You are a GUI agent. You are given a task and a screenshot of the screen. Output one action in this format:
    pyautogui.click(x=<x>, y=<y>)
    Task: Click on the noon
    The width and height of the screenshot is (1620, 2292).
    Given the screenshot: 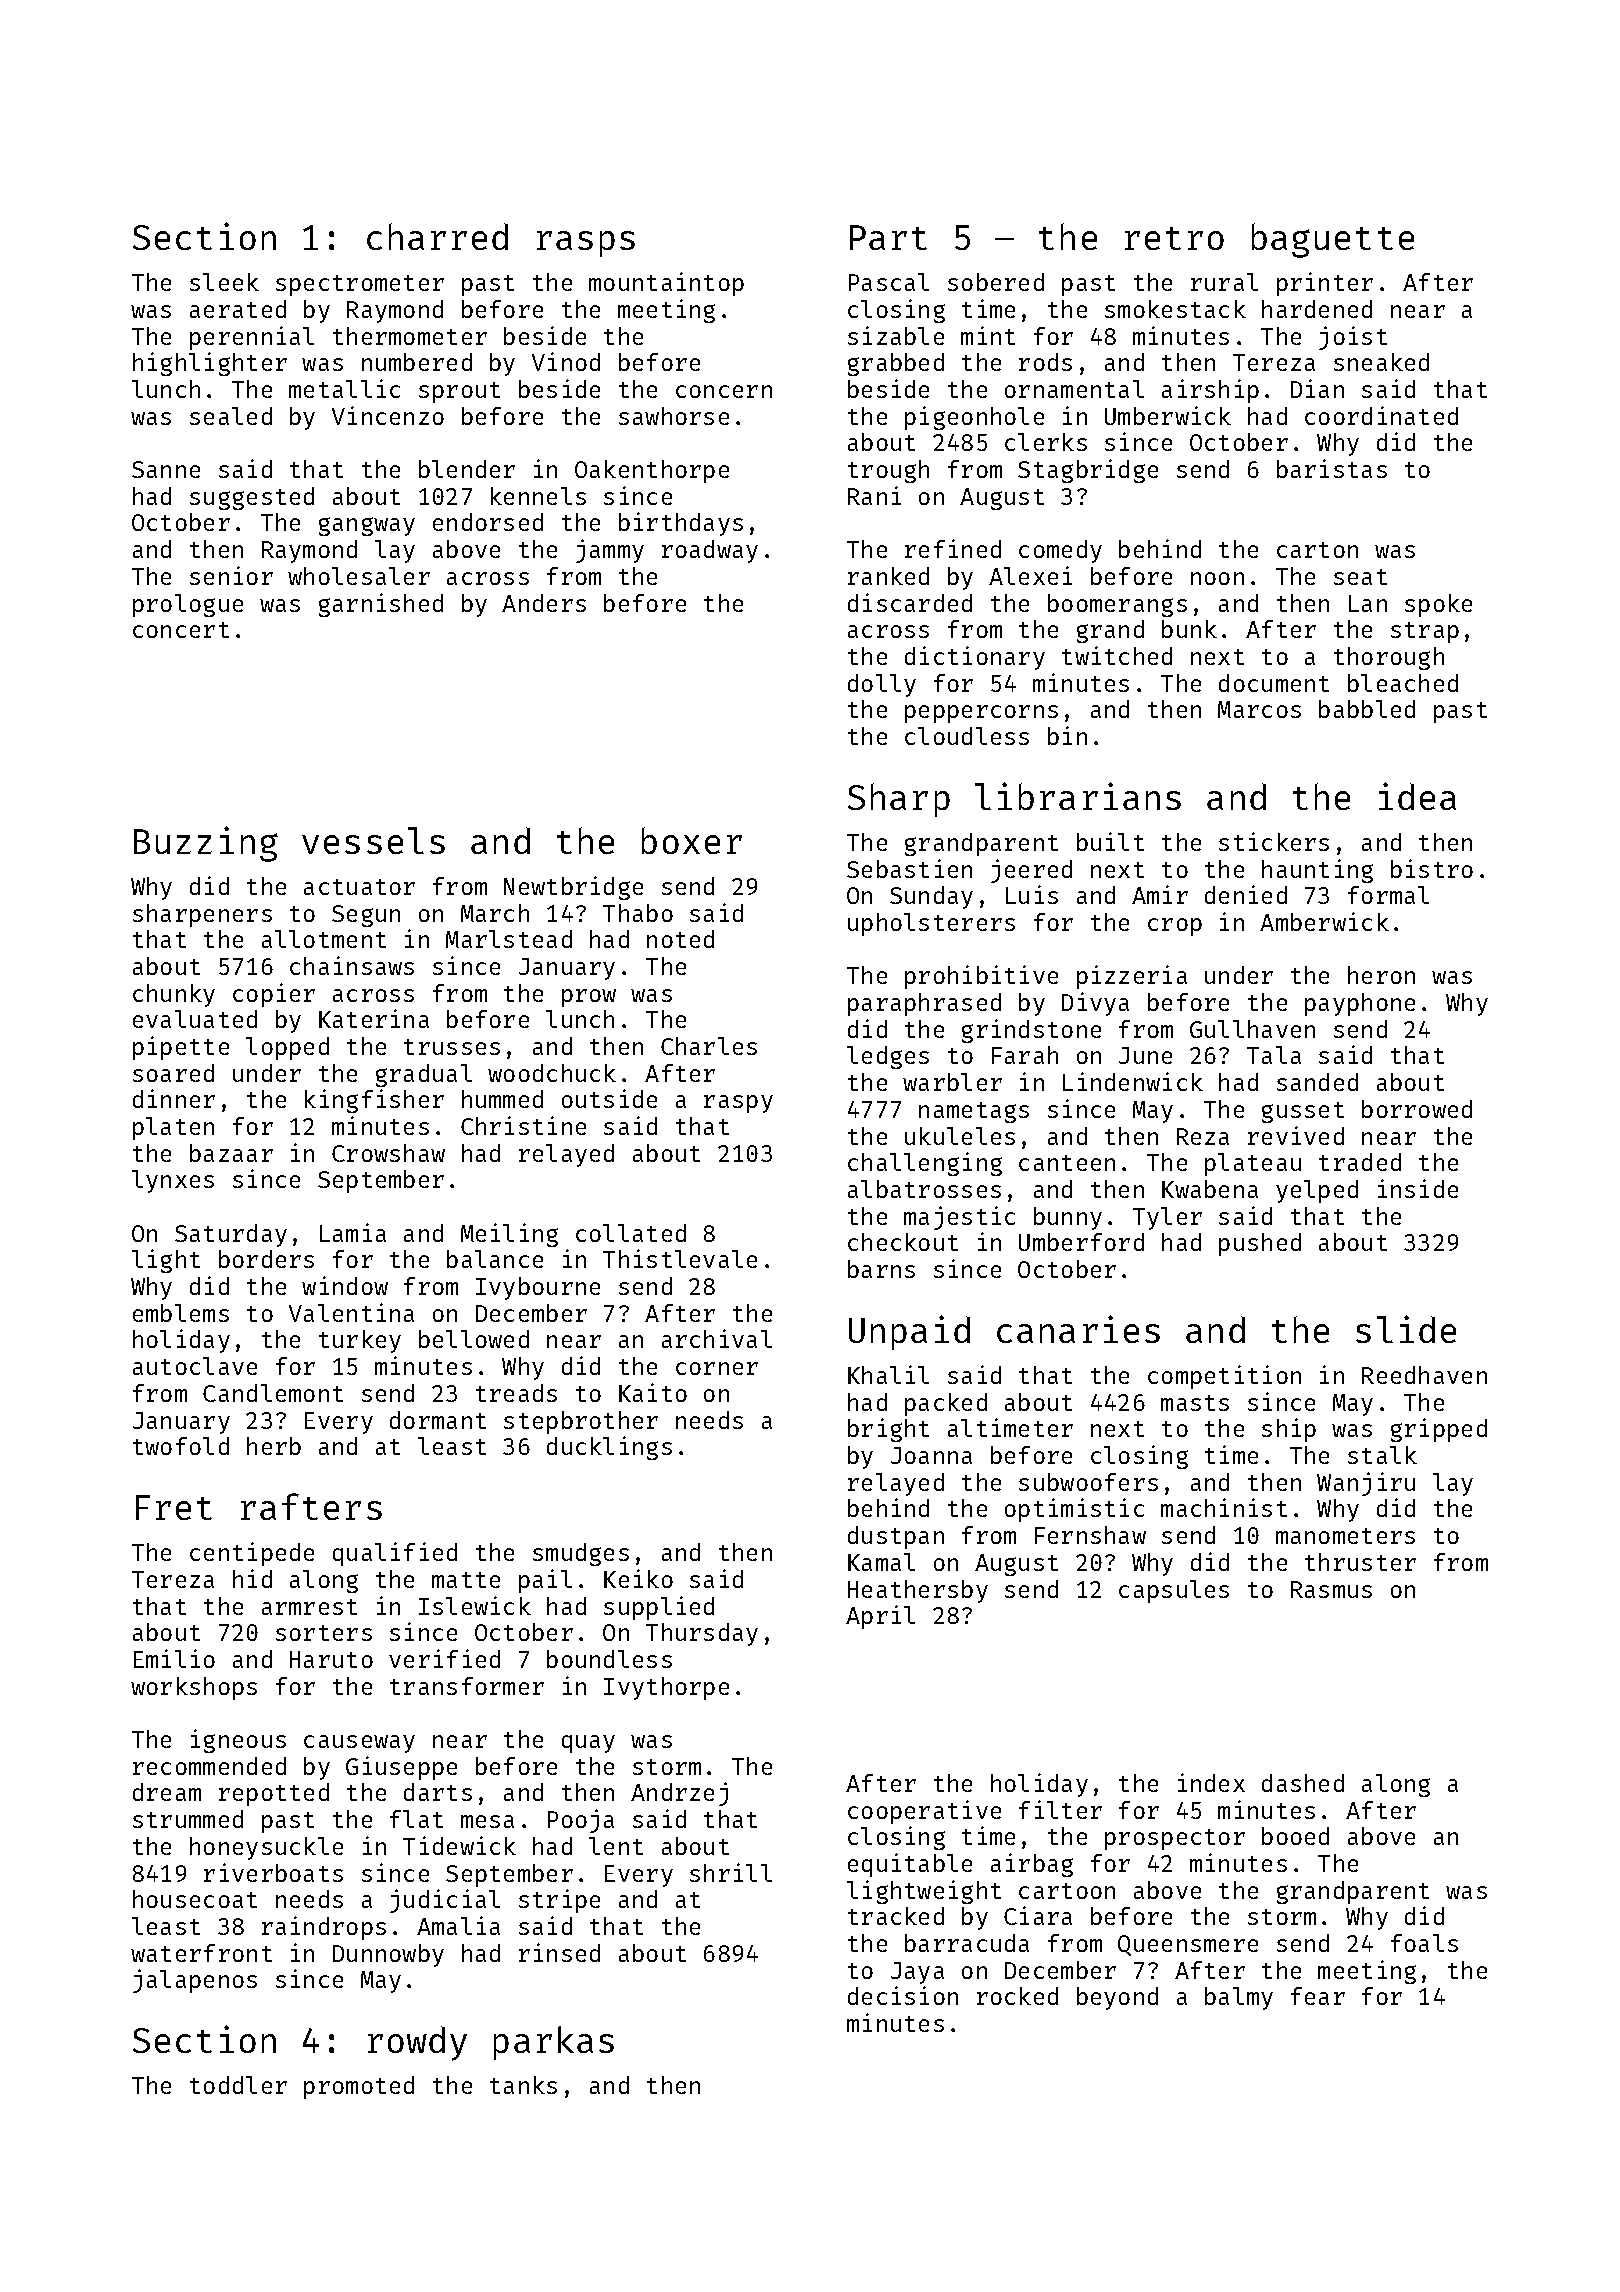 What is the action you would take?
    pyautogui.click(x=1217, y=578)
